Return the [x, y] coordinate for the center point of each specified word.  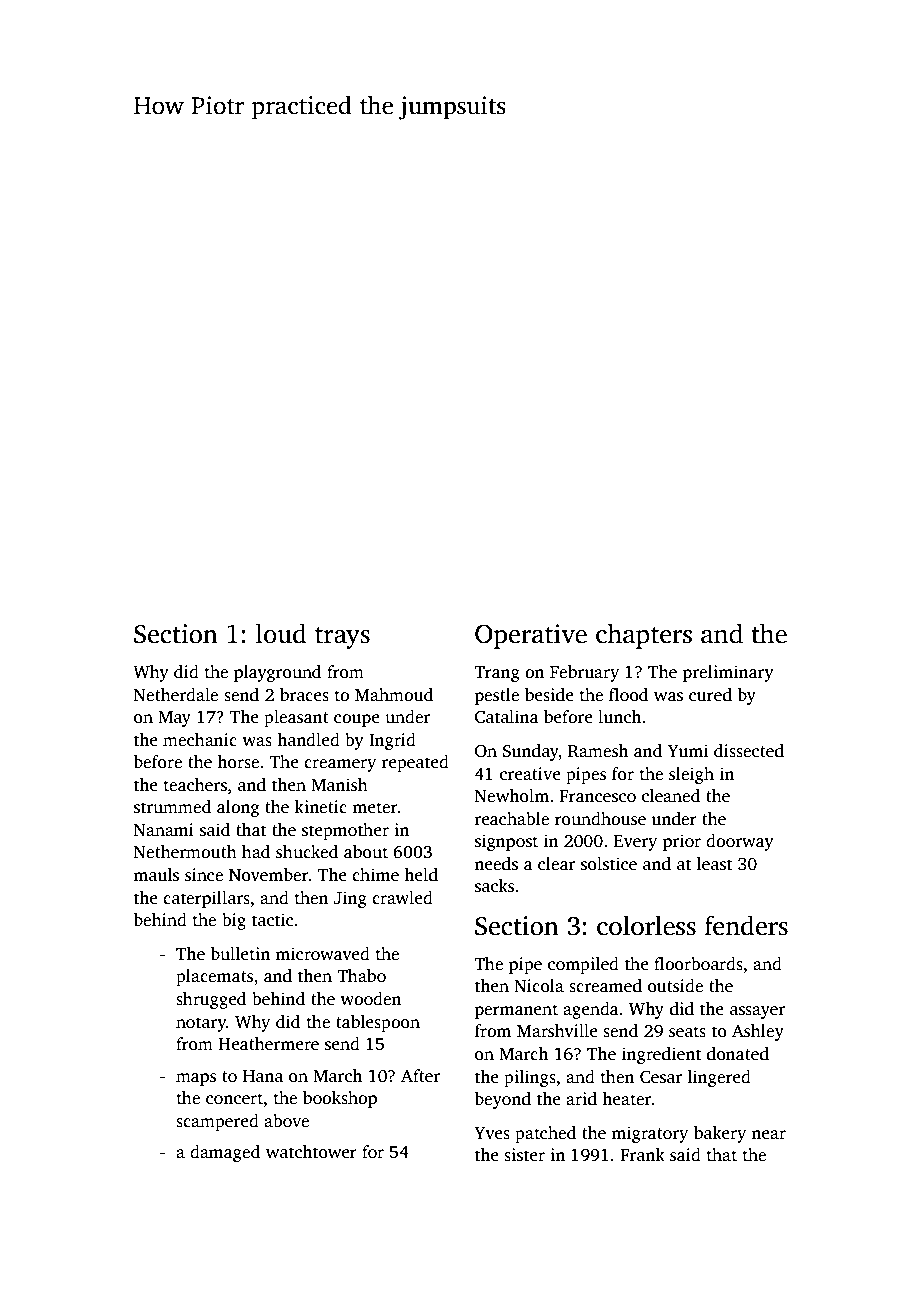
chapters [644, 636]
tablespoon [378, 1023]
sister [524, 1155]
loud [281, 633]
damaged [225, 1153]
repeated [415, 763]
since [204, 875]
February [584, 673]
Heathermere [268, 1044]
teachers [195, 785]
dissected [749, 751]
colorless [646, 925]
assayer [757, 1012]
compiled [583, 965]
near [768, 1135]
